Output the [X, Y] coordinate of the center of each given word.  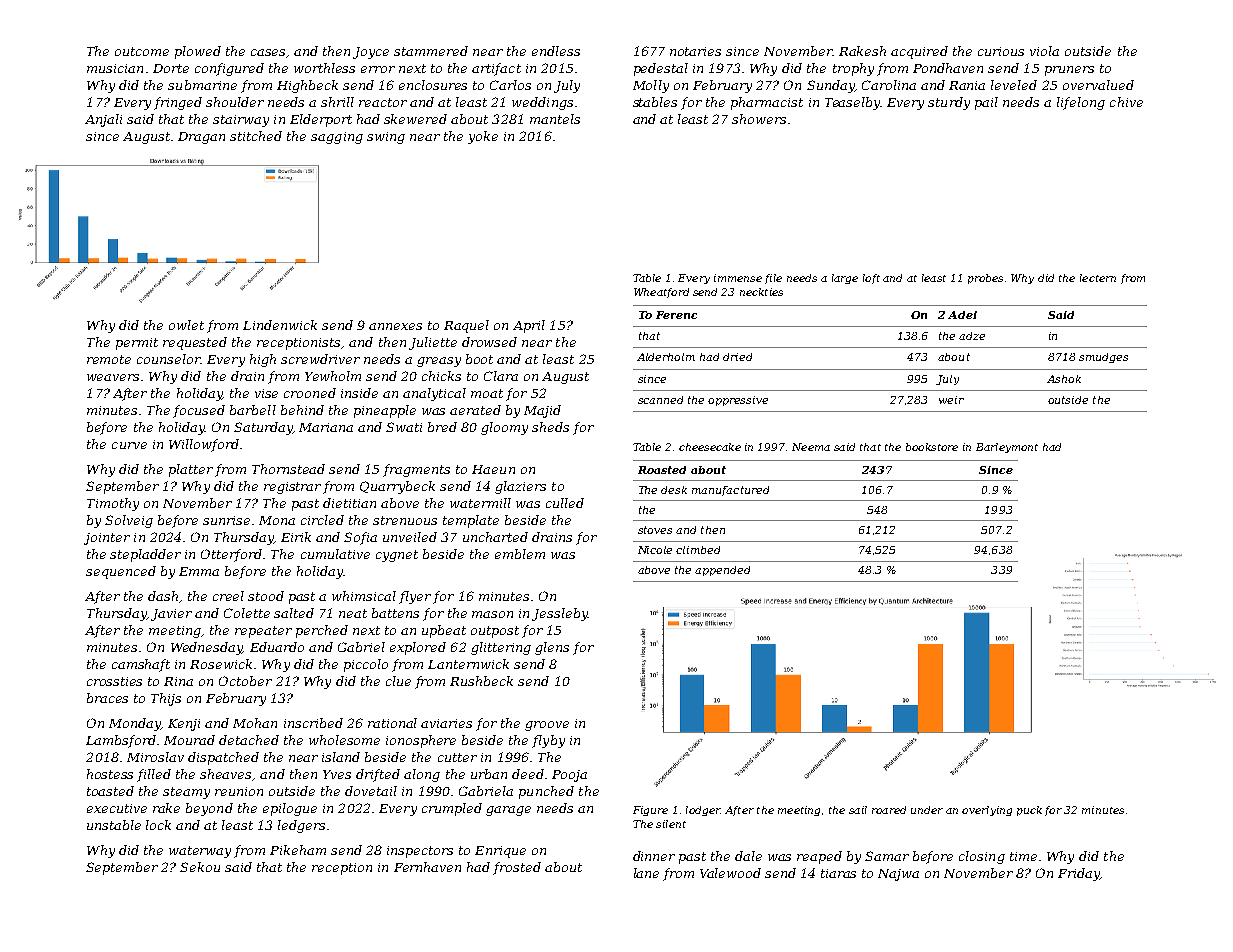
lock [158, 825]
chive [1126, 102]
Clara [501, 376]
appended [722, 571]
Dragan [201, 138]
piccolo [366, 665]
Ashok [1064, 379]
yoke [483, 137]
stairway [241, 121]
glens [552, 648]
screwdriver [320, 359]
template [471, 521]
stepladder [145, 555]
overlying [987, 811]
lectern [1098, 278]
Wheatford [661, 293]
